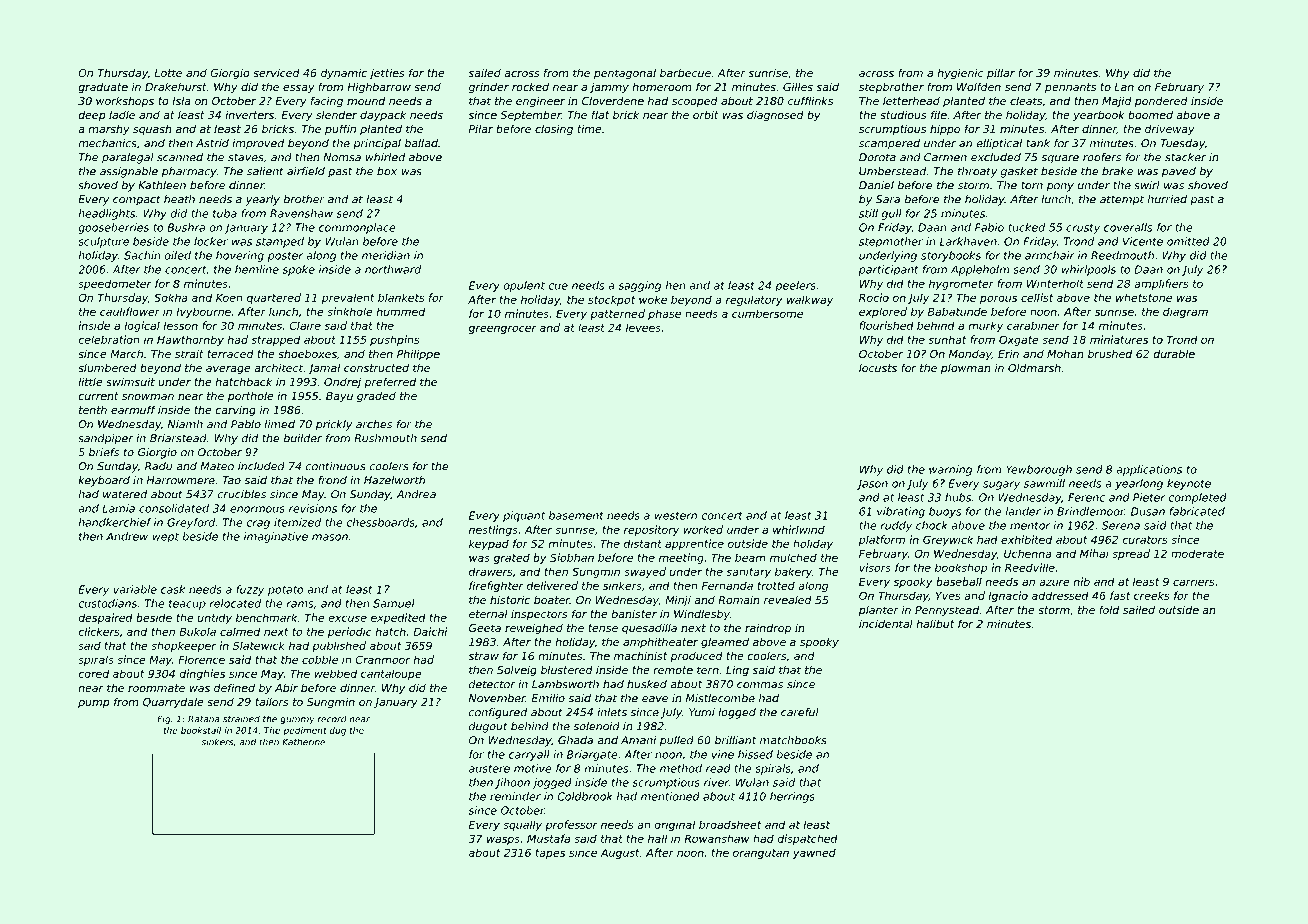 This screenshot has width=1308, height=924. What do you see at coordinates (966, 368) in the screenshot?
I see `plowman` at bounding box center [966, 368].
